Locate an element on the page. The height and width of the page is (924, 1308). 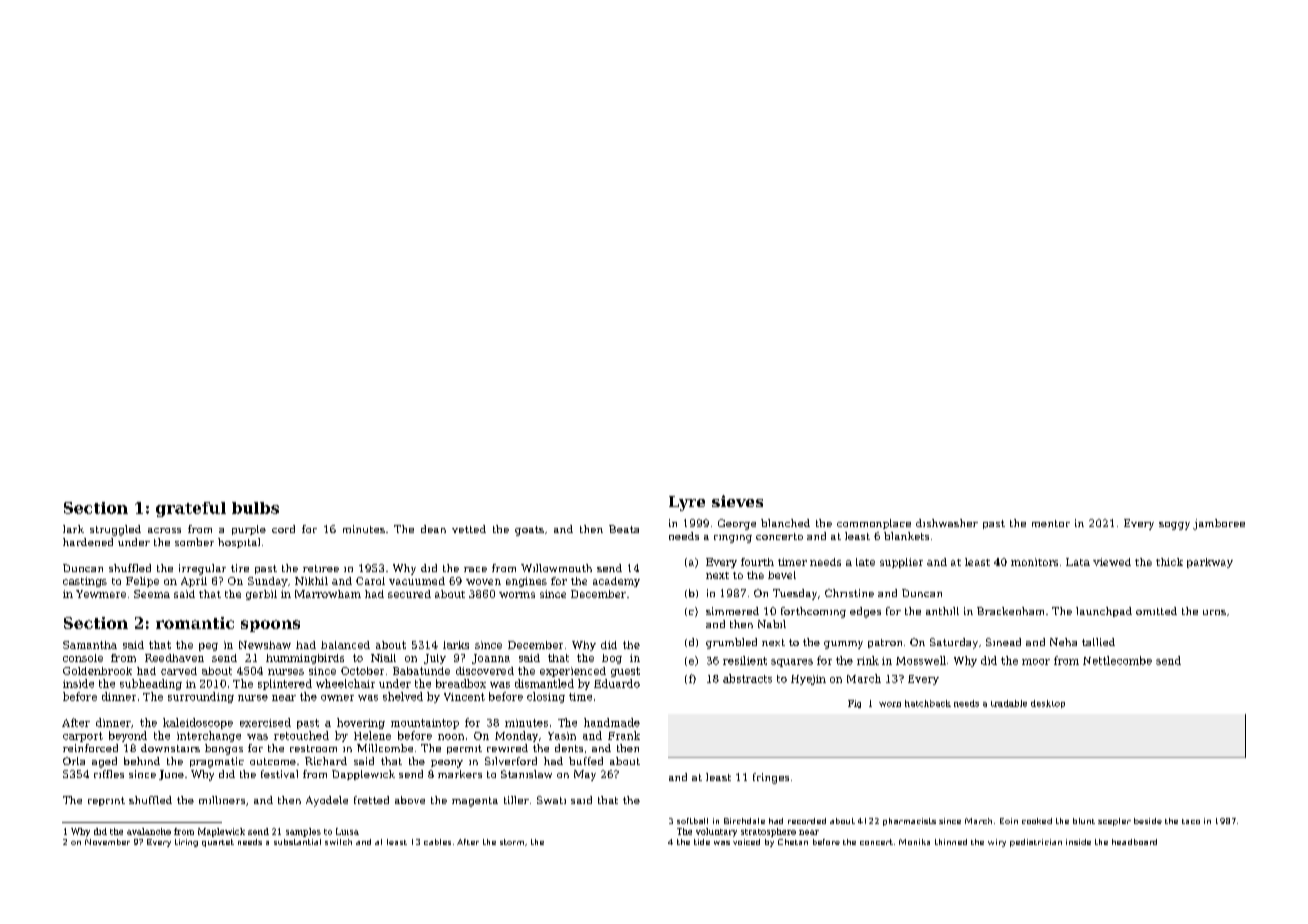
milliners is located at coordinates (222, 800).
